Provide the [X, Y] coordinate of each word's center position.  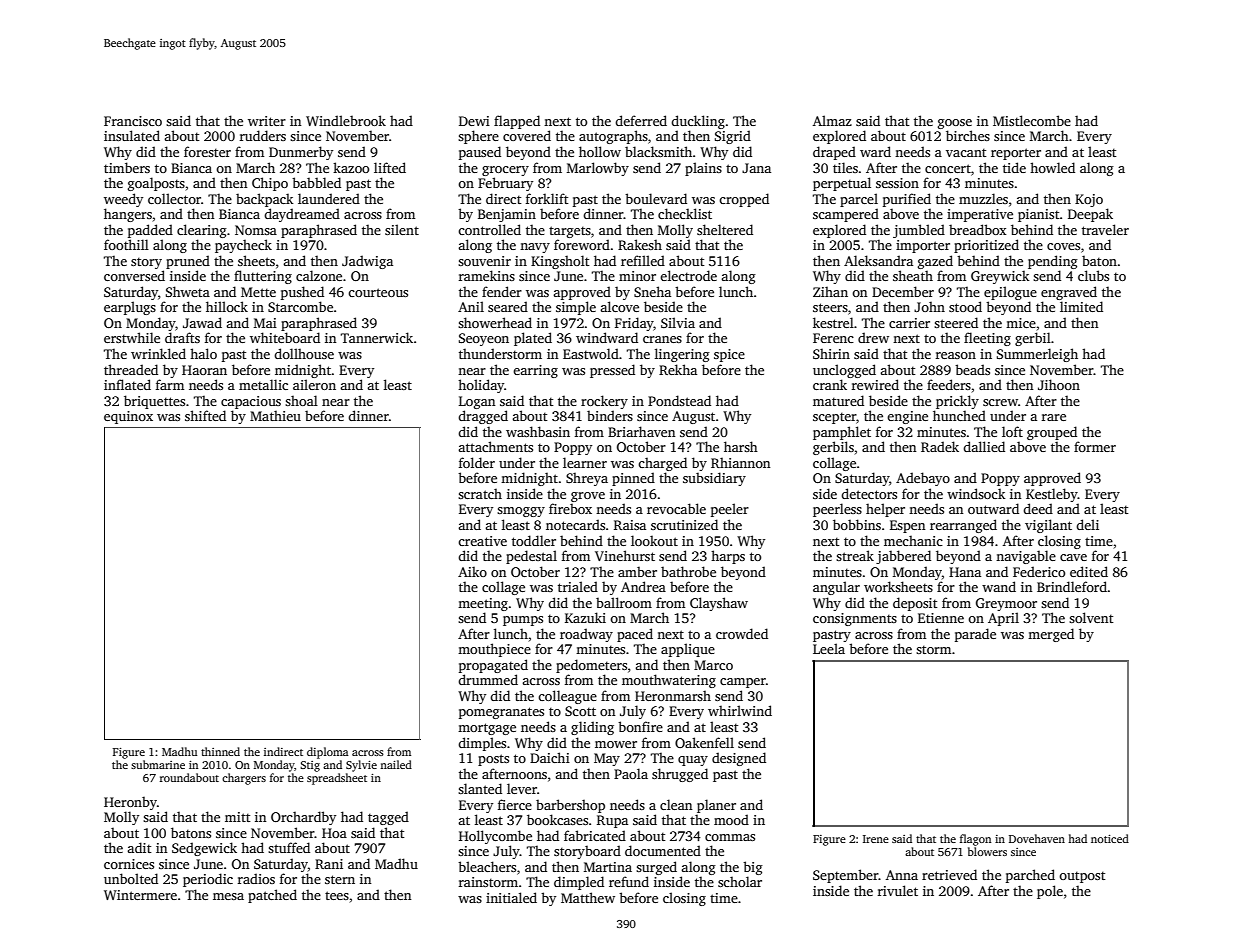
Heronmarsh [673, 695]
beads [972, 369]
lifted [390, 167]
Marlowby [598, 169]
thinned [220, 751]
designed [739, 759]
